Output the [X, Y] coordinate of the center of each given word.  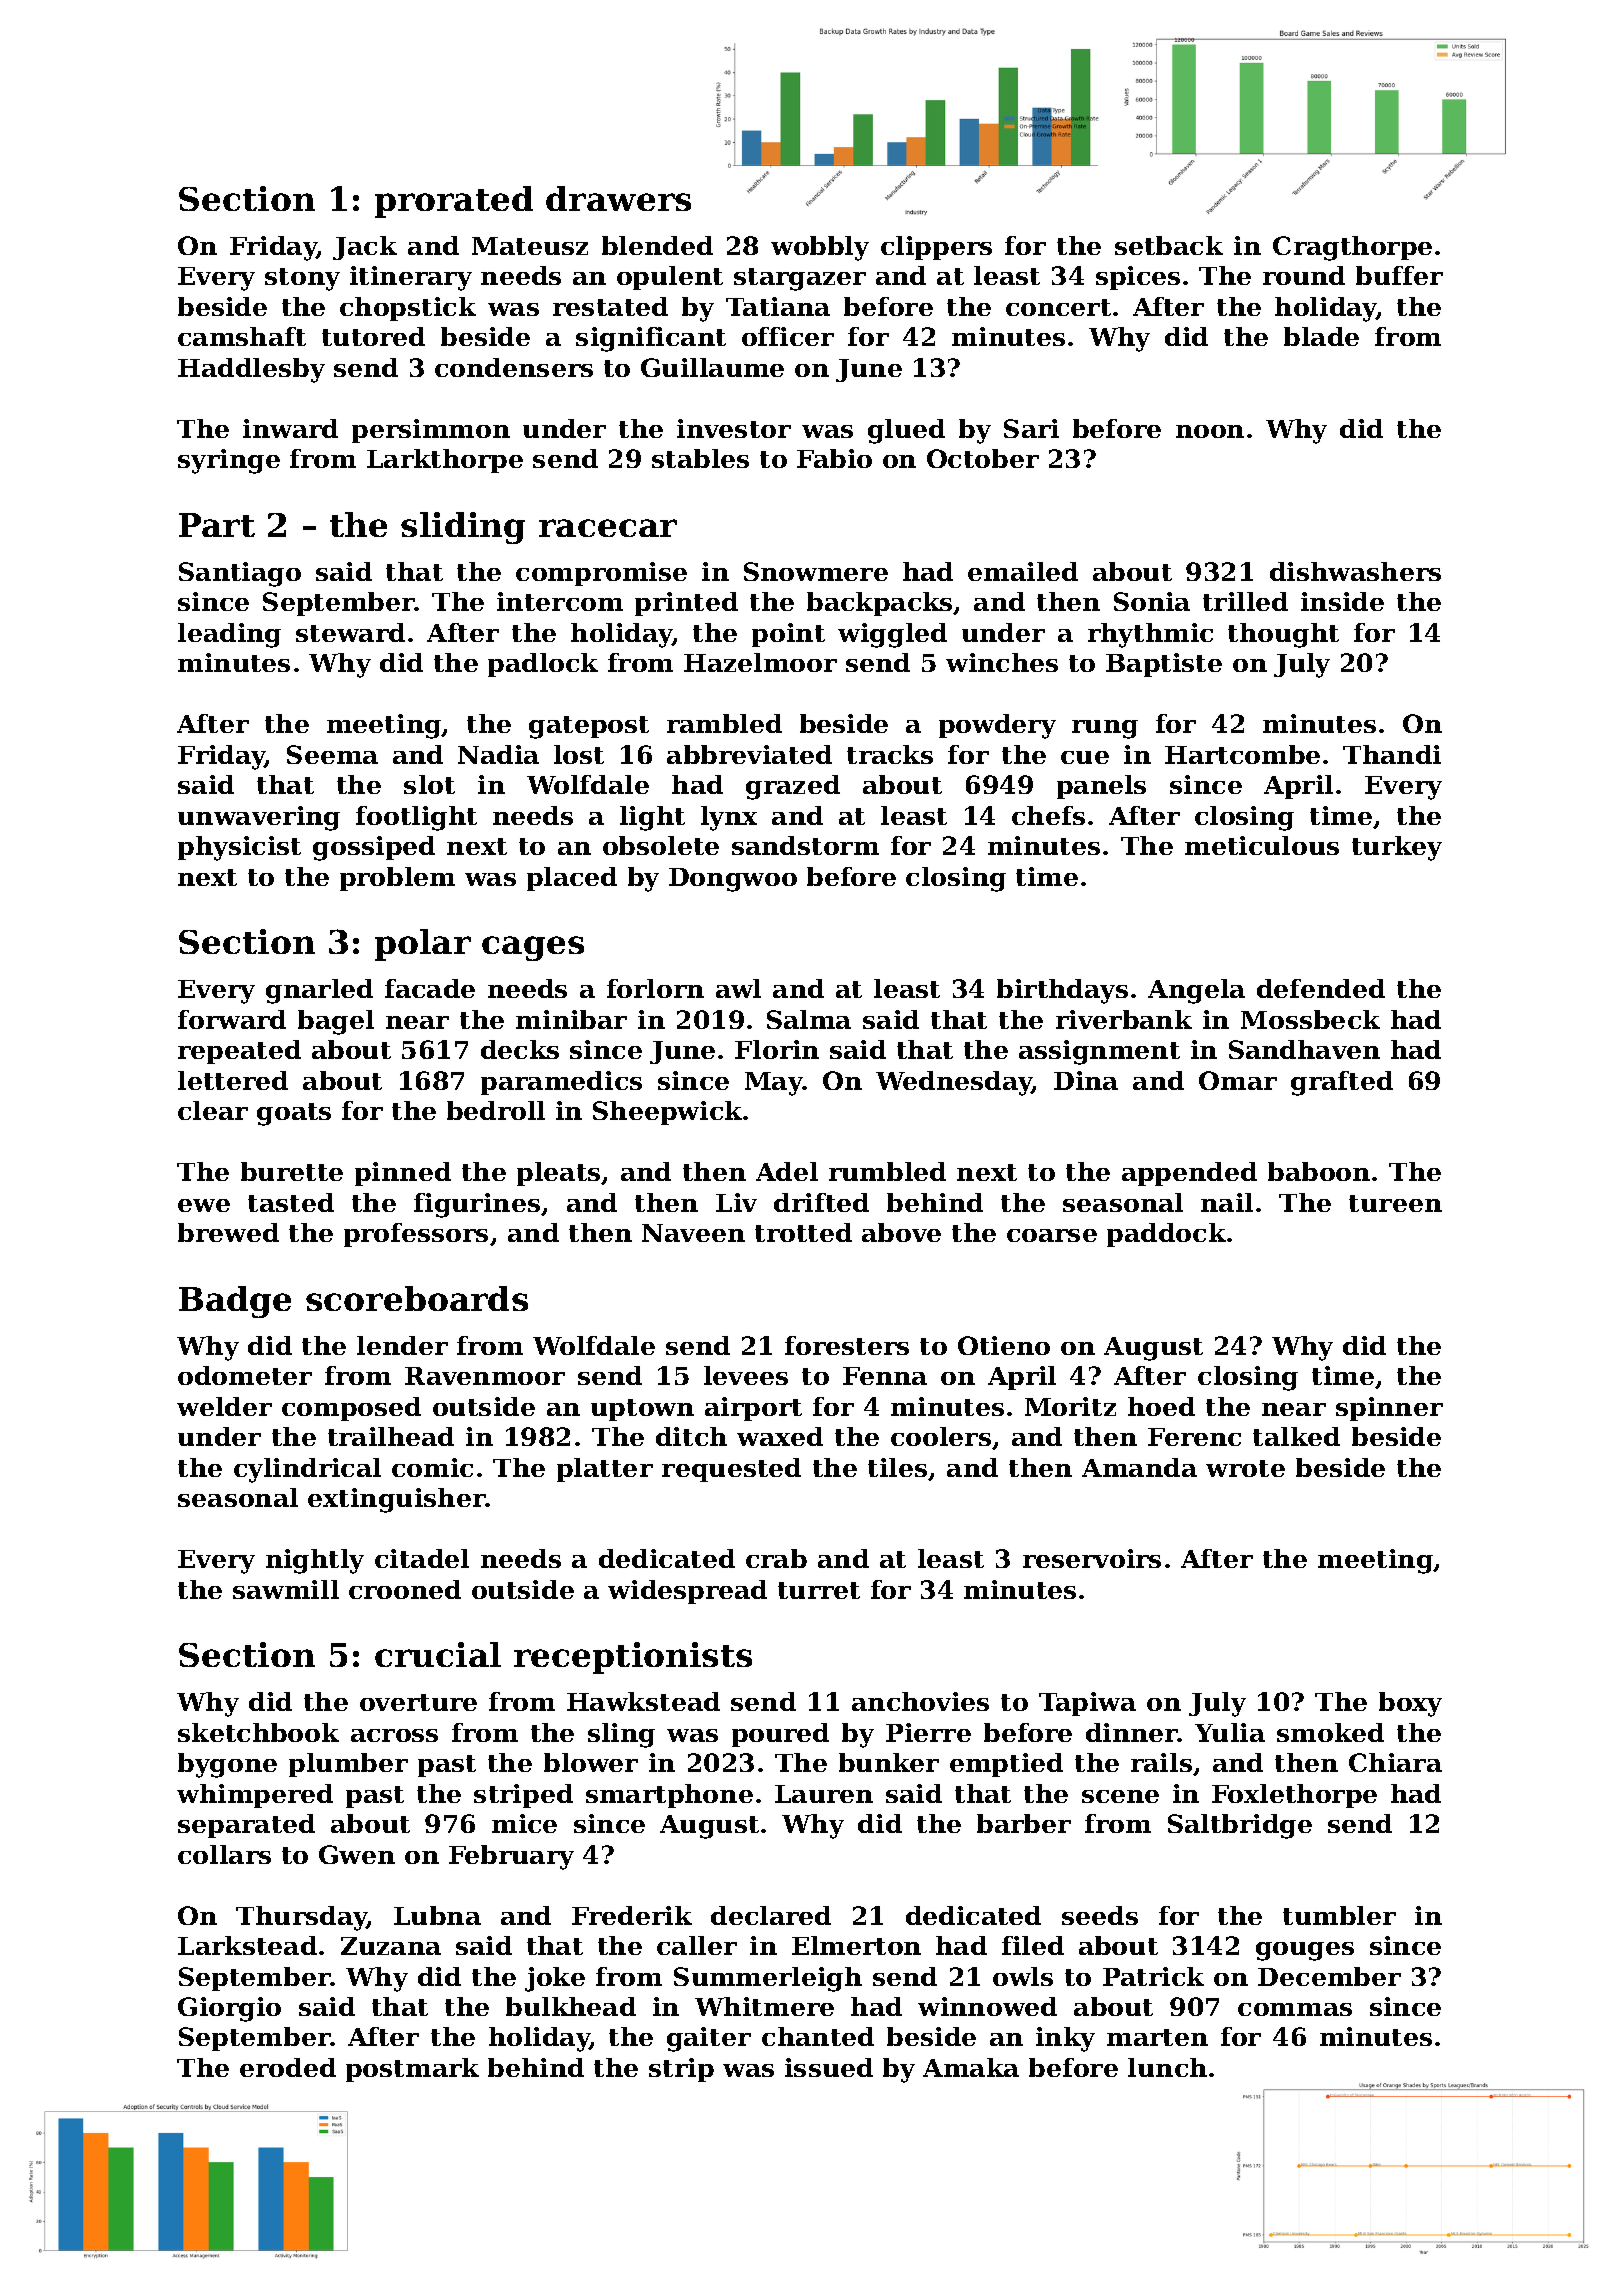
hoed [1161, 1406]
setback [1169, 245]
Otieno [1004, 1345]
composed [351, 1409]
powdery [997, 726]
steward [350, 632]
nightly [315, 1561]
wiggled [892, 635]
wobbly [820, 248]
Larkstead [247, 1945]
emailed [1023, 571]
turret [819, 1590]
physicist [239, 848]
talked [1296, 1436]
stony [302, 279]
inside [1342, 601]
